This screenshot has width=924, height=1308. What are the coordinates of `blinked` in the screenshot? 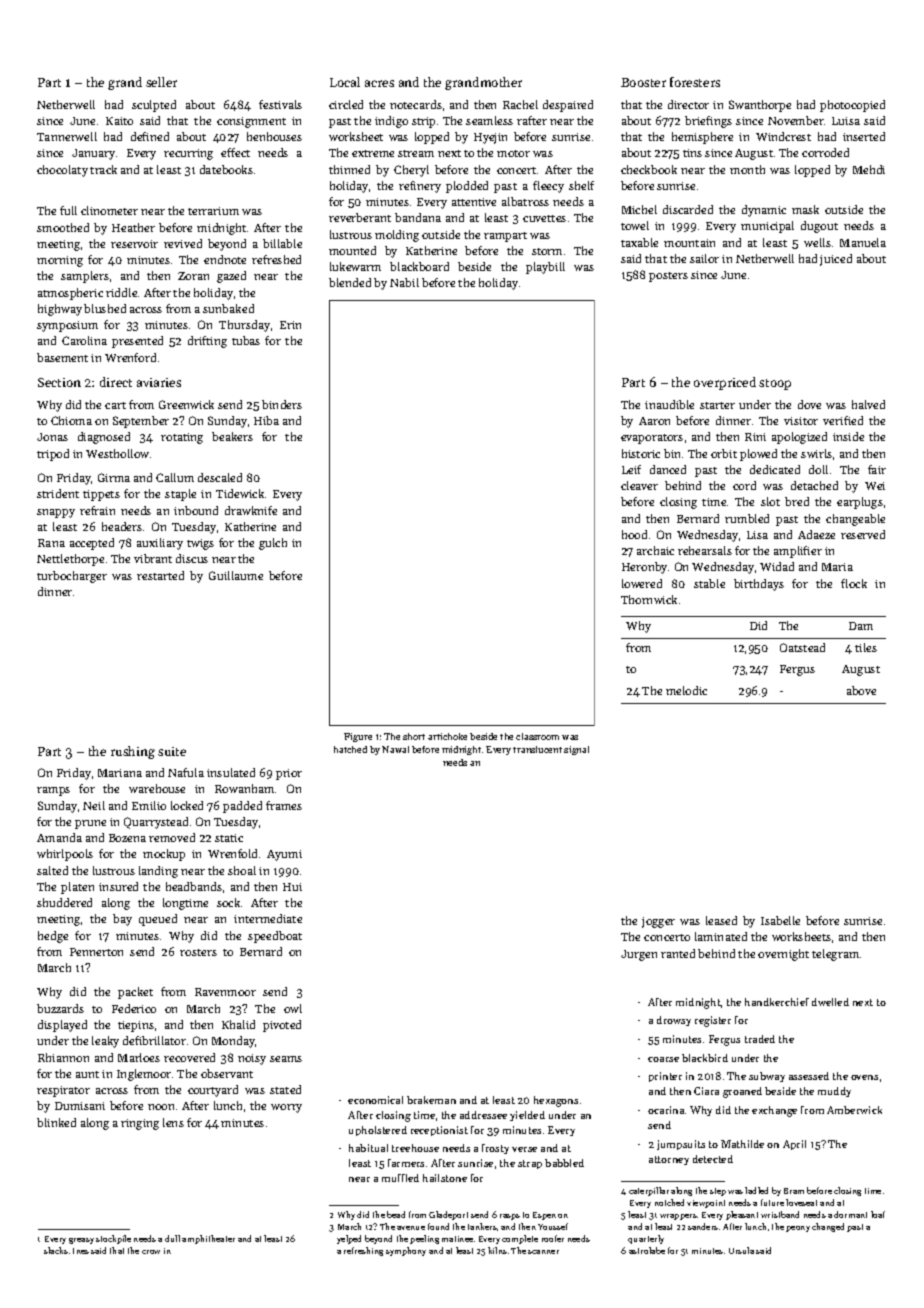 It's located at (56, 1122).
